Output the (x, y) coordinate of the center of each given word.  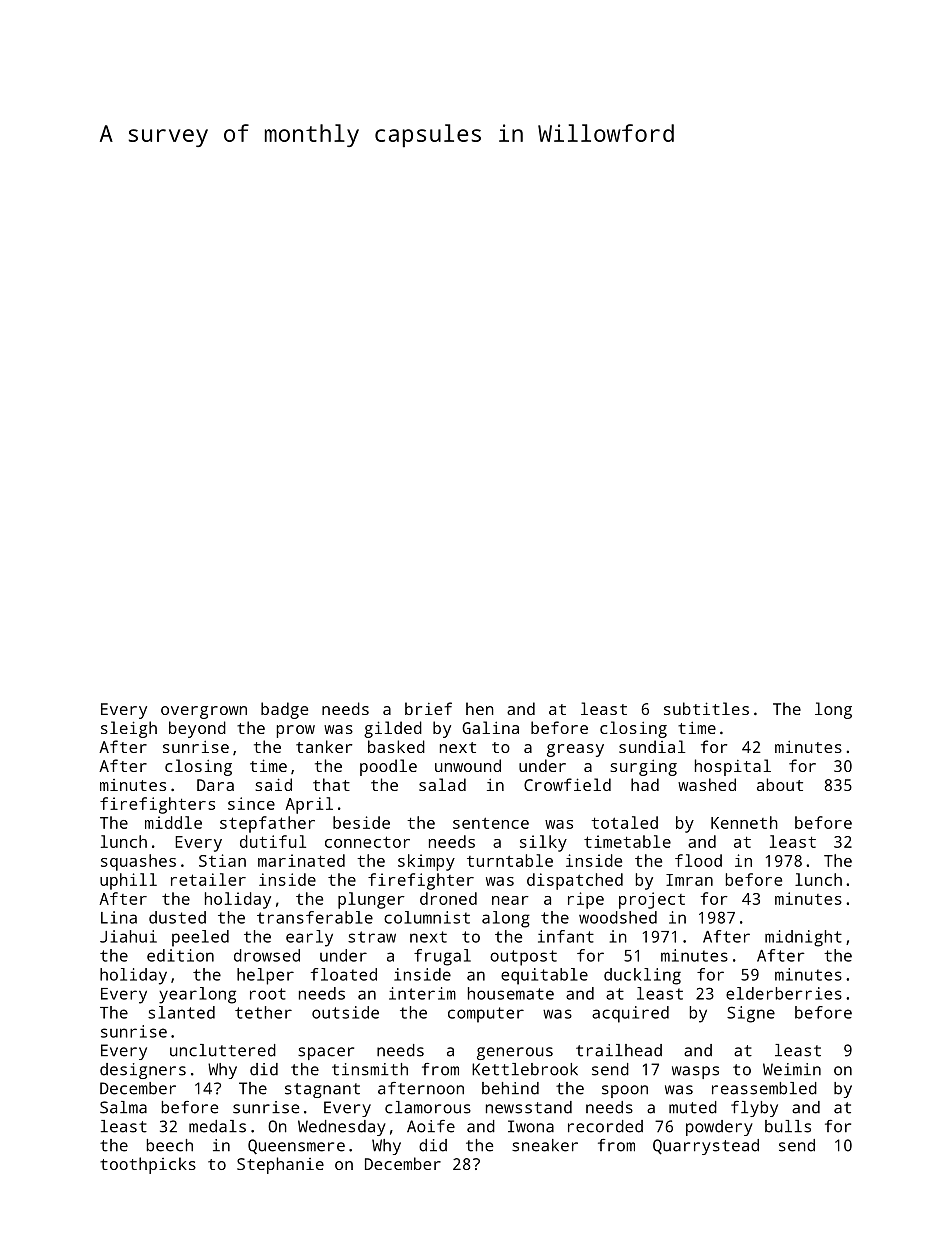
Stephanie (280, 1165)
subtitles (706, 708)
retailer (208, 879)
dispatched (575, 881)
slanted (181, 1012)
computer (486, 1015)
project (652, 900)
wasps (695, 1072)
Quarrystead (706, 1147)
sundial (652, 746)
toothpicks (148, 1165)
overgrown (204, 712)
